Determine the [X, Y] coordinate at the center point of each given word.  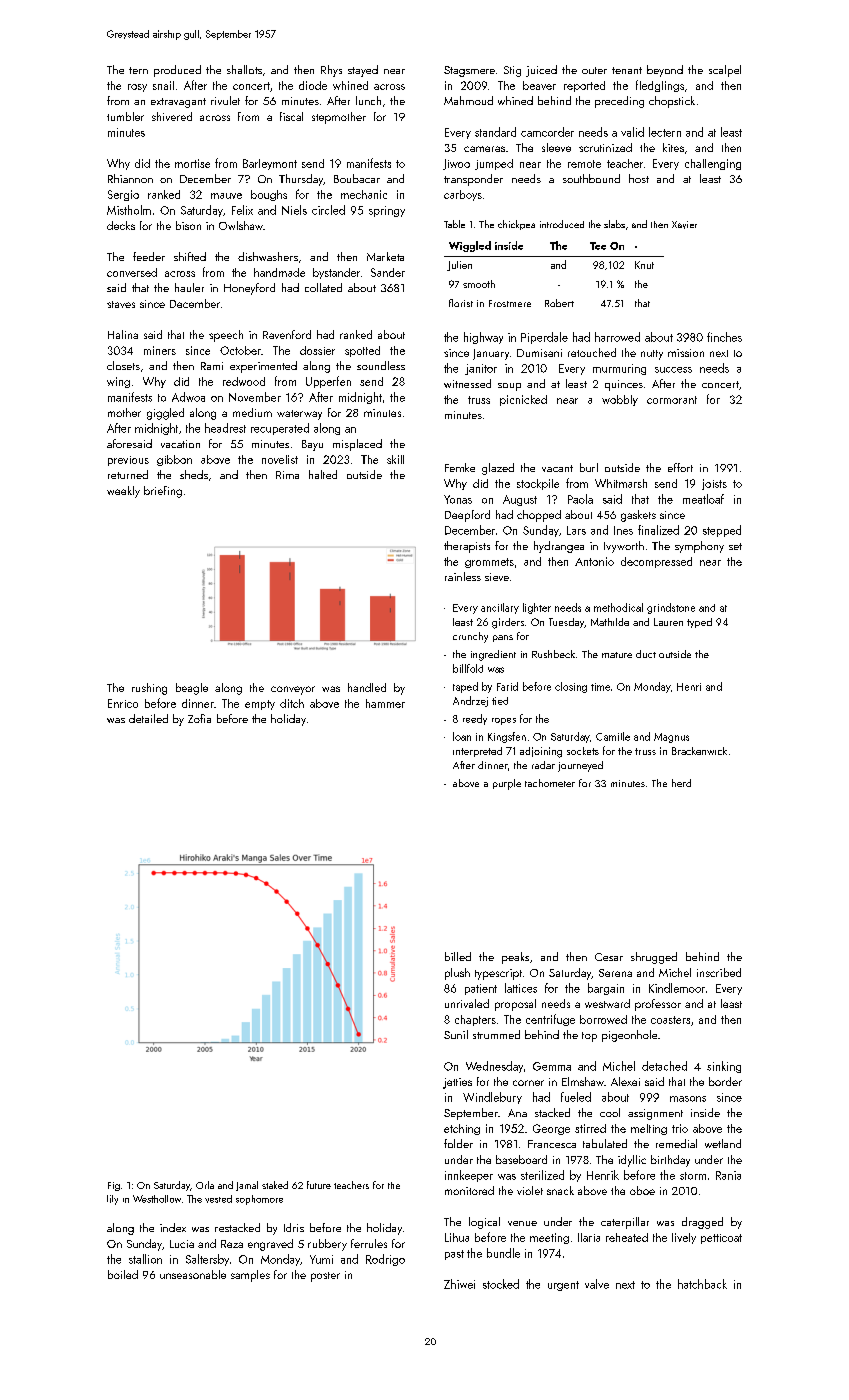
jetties [457, 1083]
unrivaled [467, 1003]
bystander [336, 273]
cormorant [672, 400]
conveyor [293, 690]
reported [584, 86]
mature [617, 655]
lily [112, 1200]
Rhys [331, 71]
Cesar [609, 957]
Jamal [247, 1186]
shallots [244, 69]
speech [226, 336]
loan [462, 736]
